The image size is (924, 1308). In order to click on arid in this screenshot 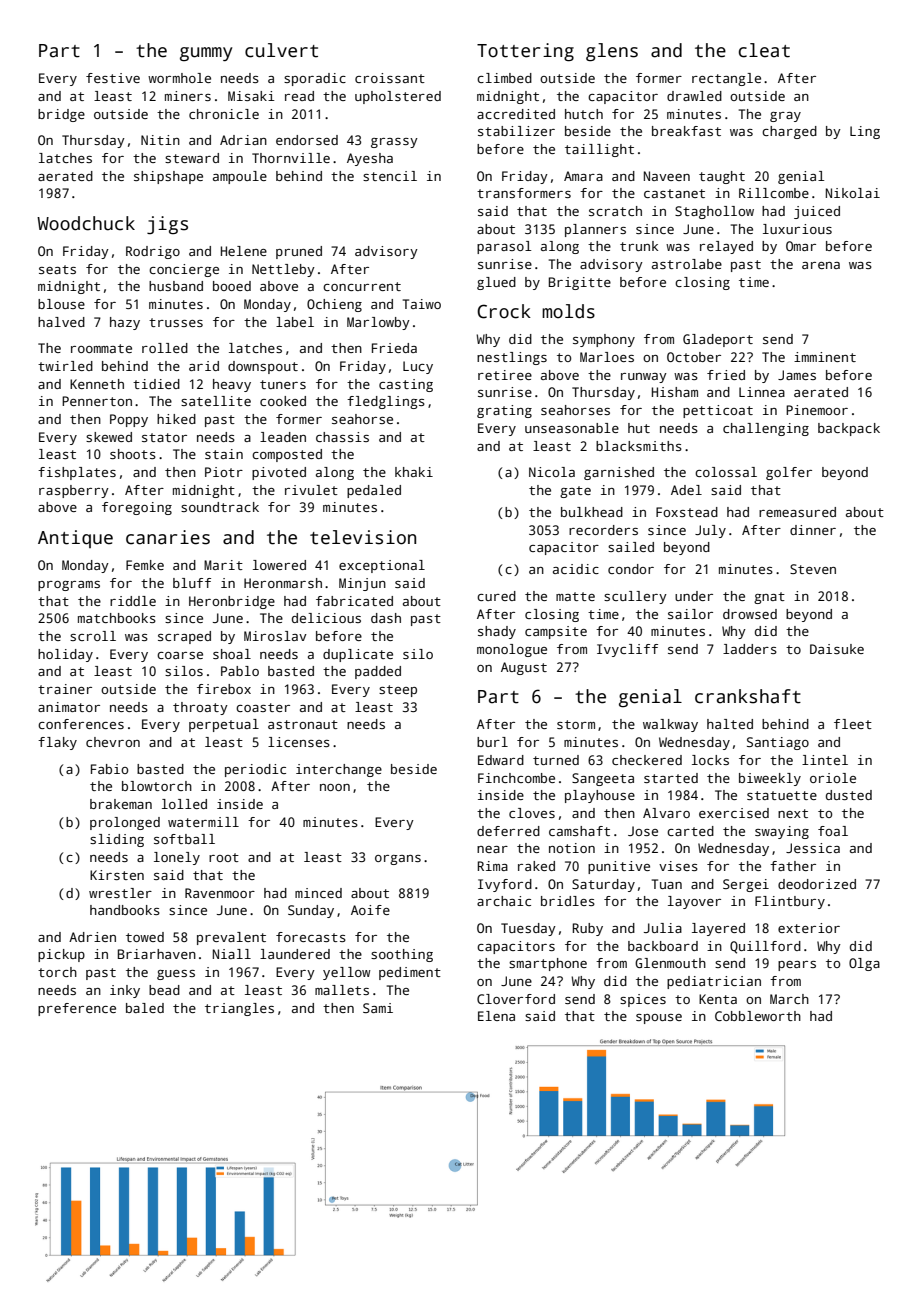, I will do `click(204, 366)`.
